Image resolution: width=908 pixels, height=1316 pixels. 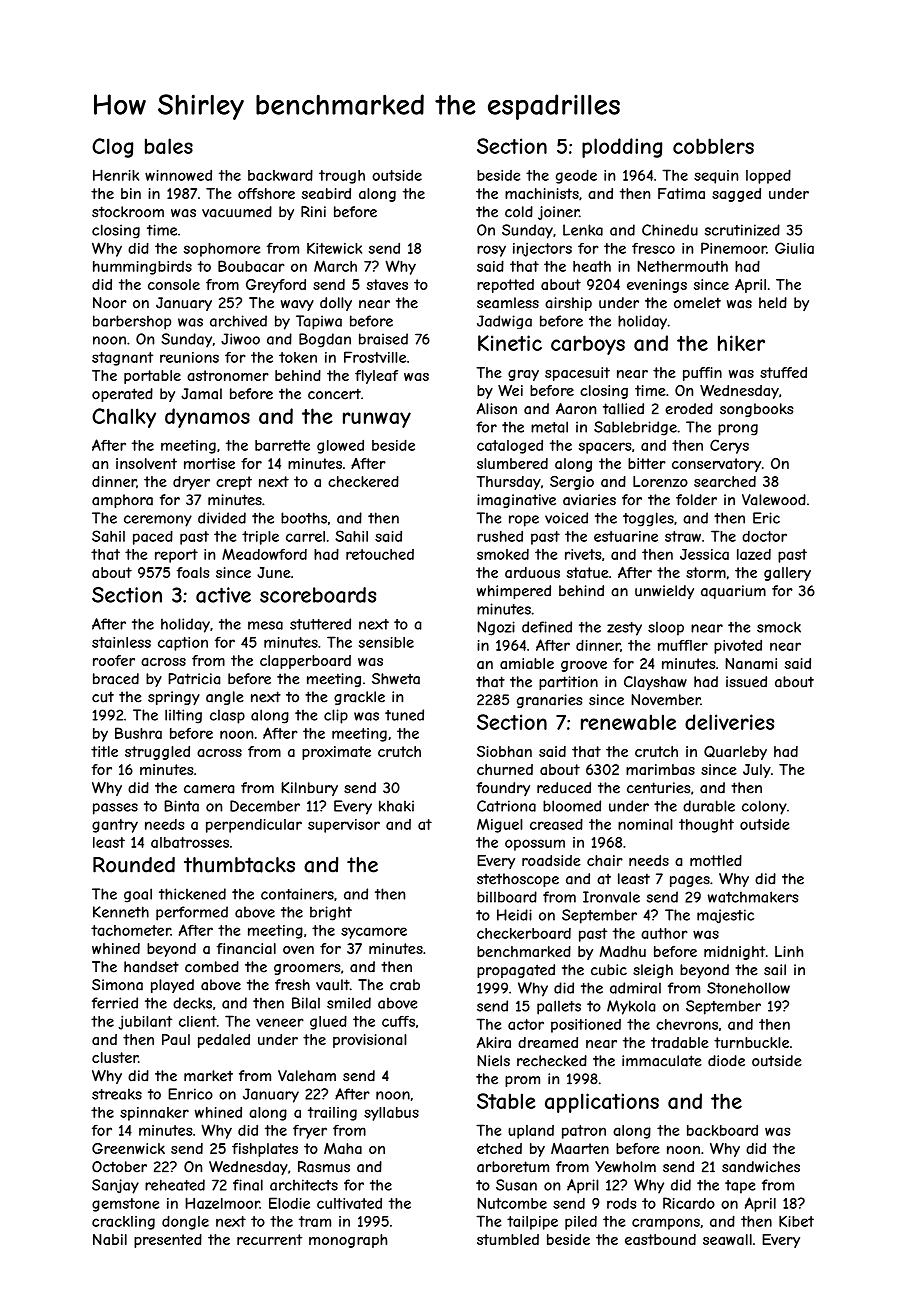 What do you see at coordinates (713, 146) in the image?
I see `cobblers` at bounding box center [713, 146].
